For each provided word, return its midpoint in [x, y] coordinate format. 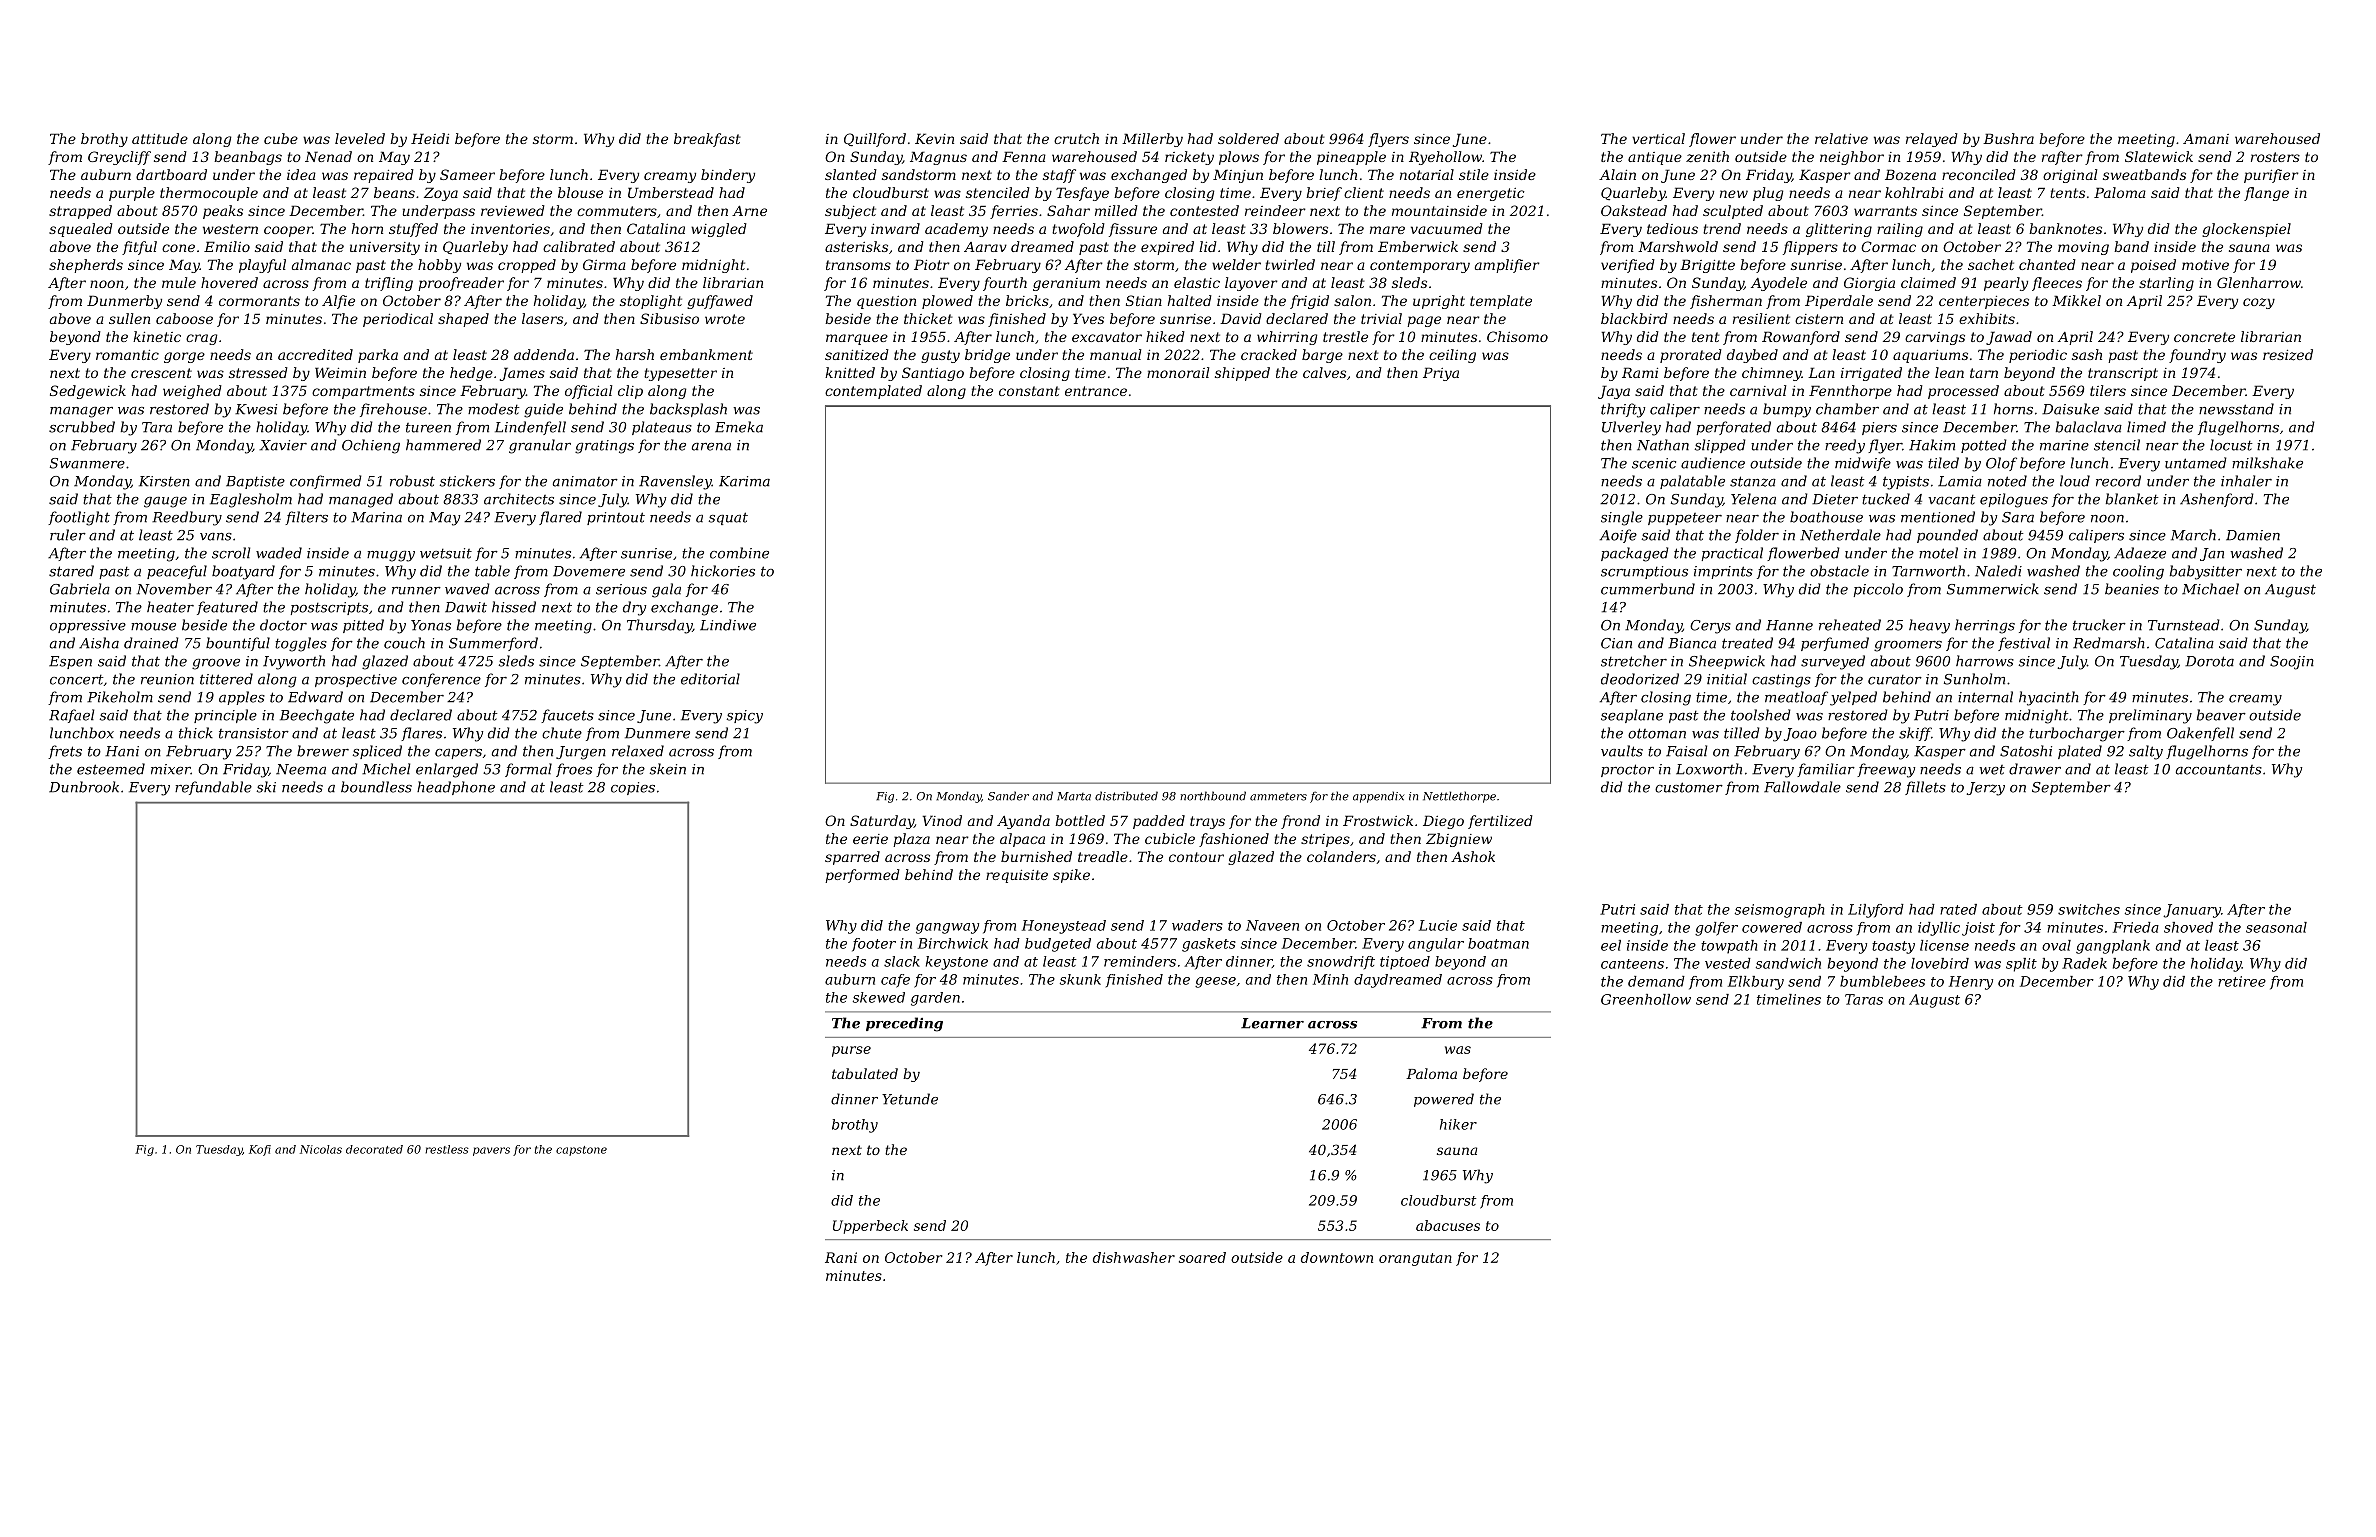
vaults [1622, 751]
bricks [1027, 300]
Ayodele [1779, 284]
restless [447, 1149]
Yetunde [910, 1099]
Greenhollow [1646, 999]
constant [1029, 391]
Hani [122, 751]
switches [2089, 909]
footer [874, 945]
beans [394, 192]
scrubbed [82, 427]
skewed [879, 997]
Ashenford [2217, 500]
